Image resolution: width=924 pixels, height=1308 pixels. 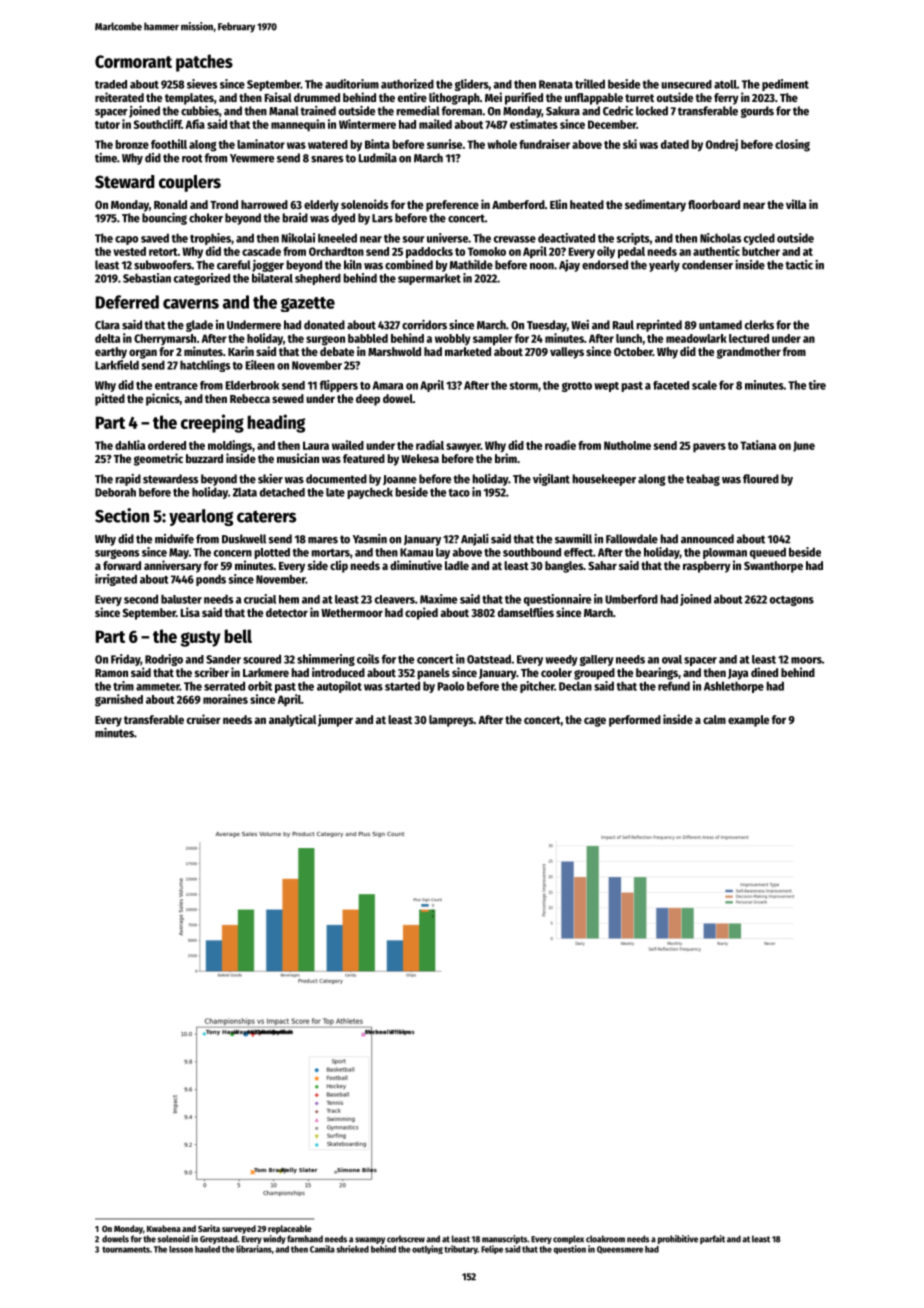 What do you see at coordinates (725, 84) in the image?
I see `atoll` at bounding box center [725, 84].
